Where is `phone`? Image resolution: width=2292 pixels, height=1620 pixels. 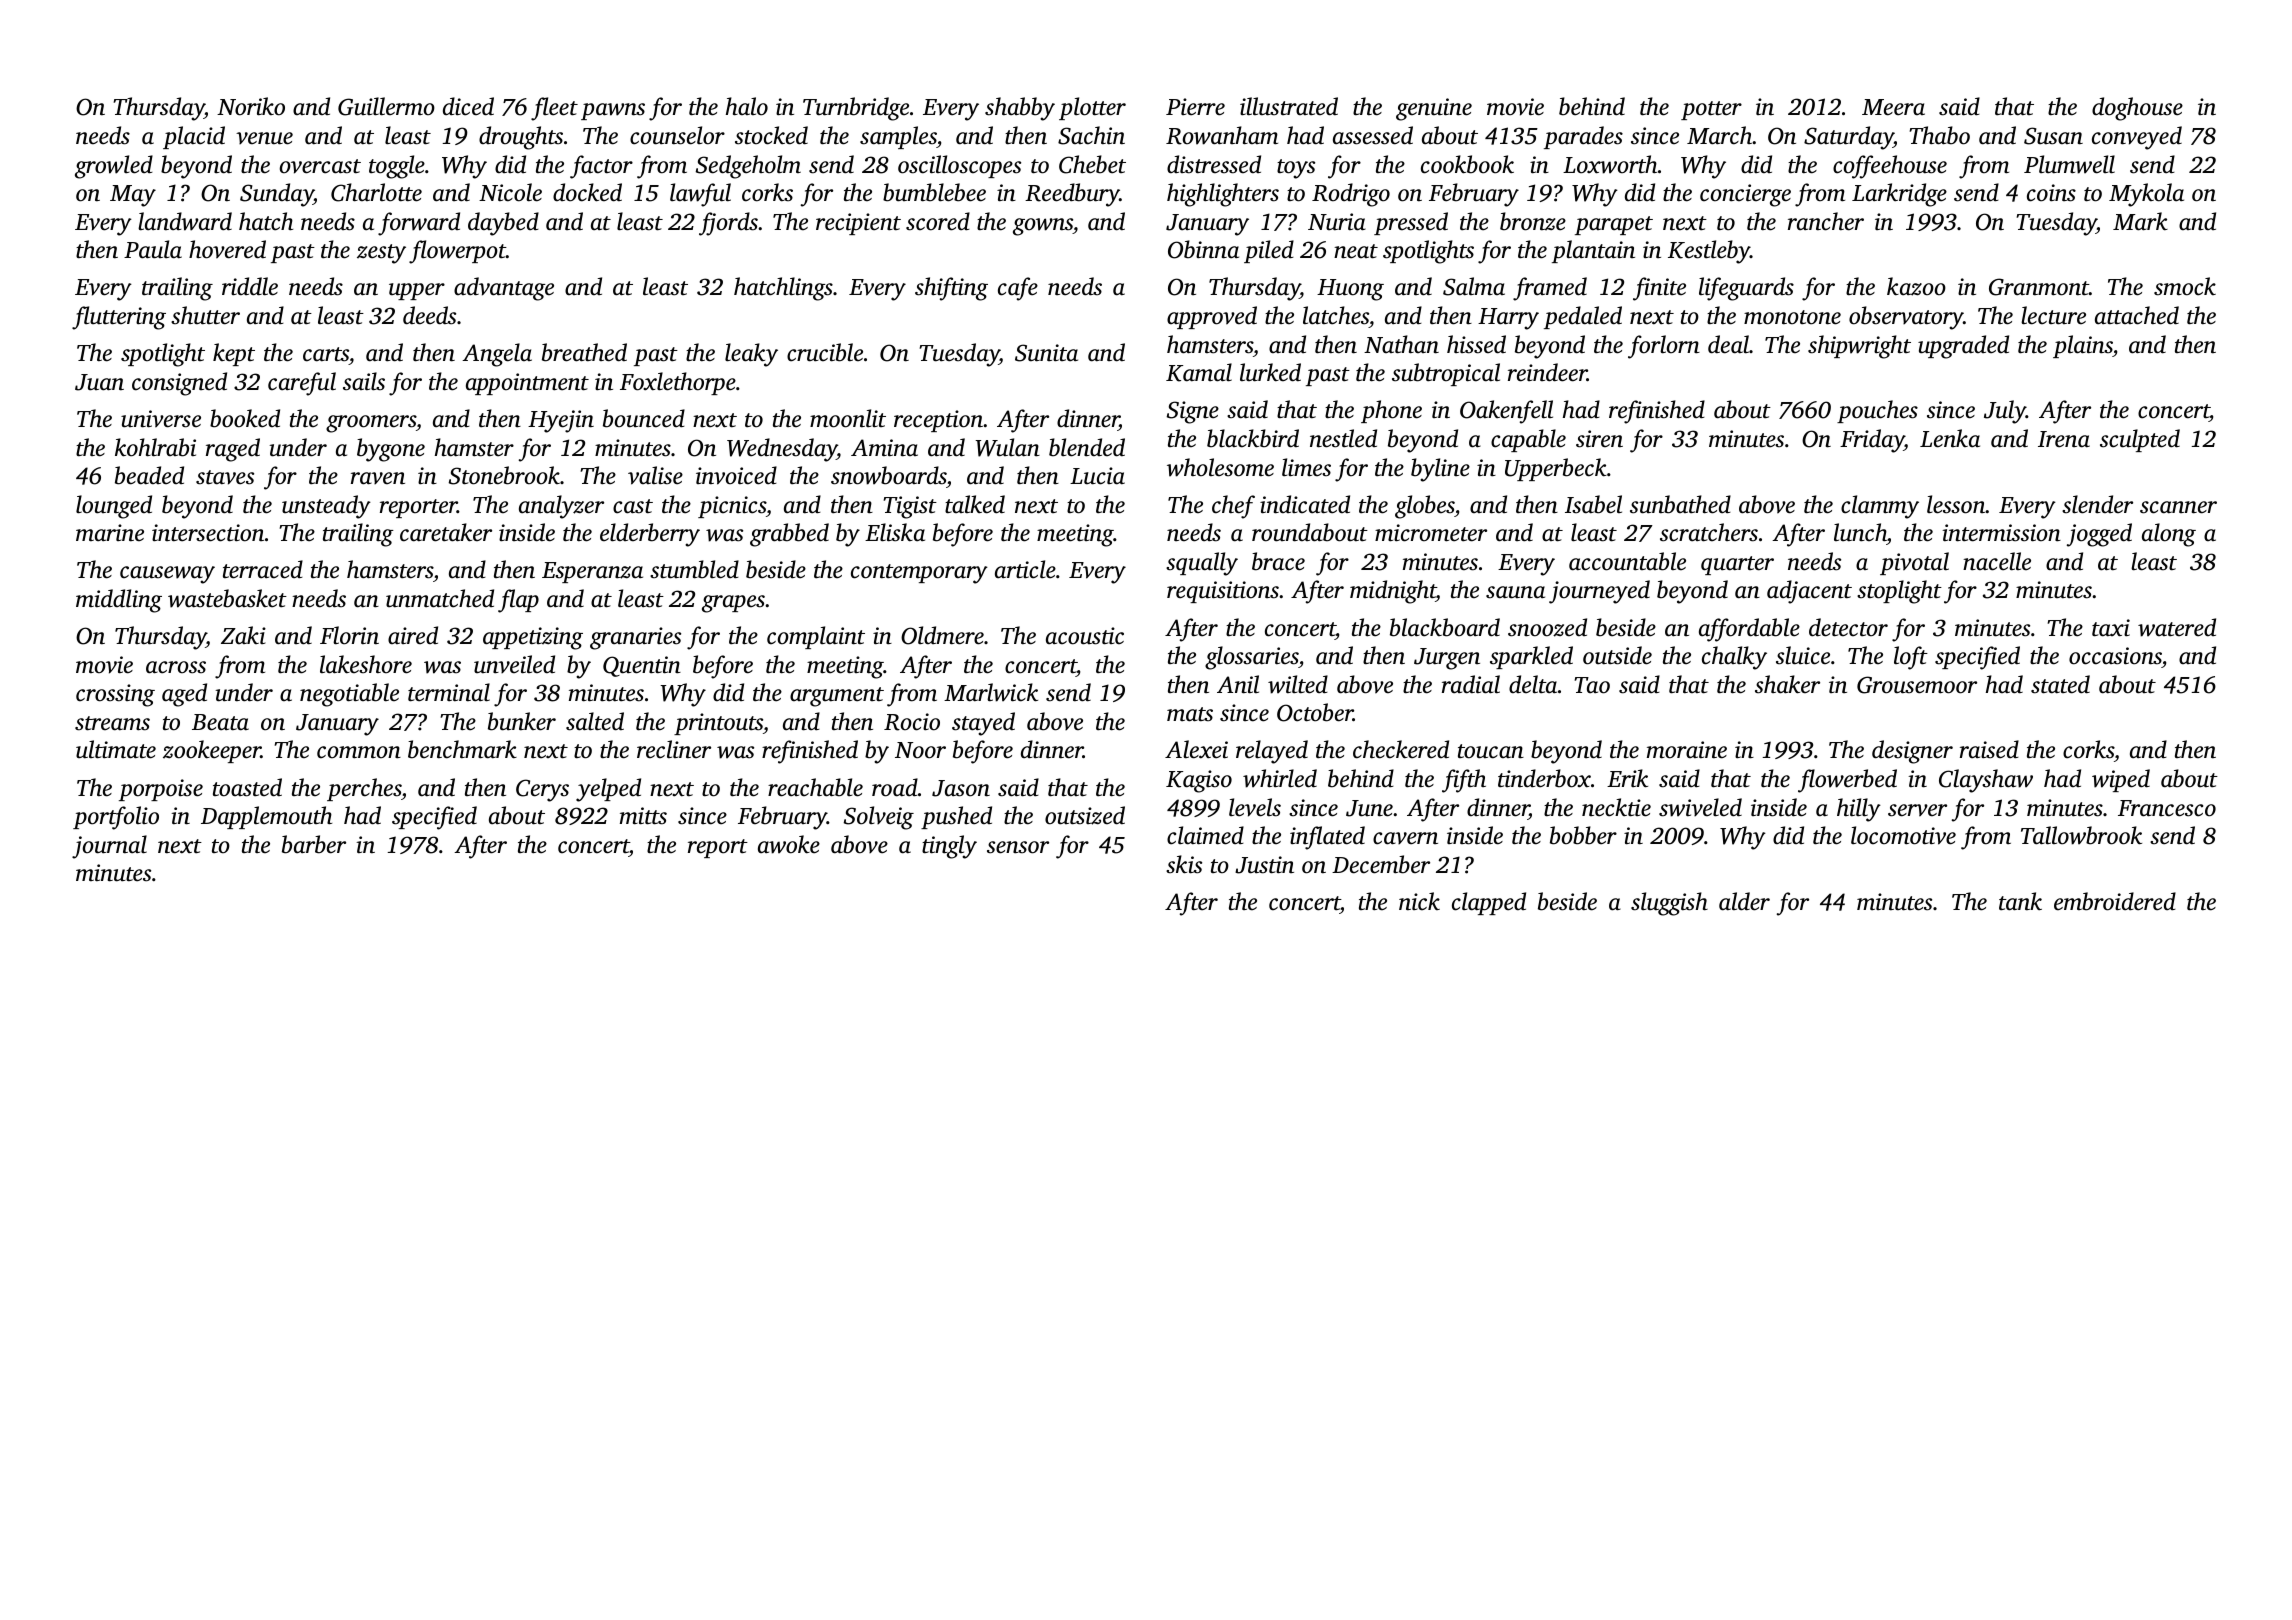
phone is located at coordinates (1391, 411).
